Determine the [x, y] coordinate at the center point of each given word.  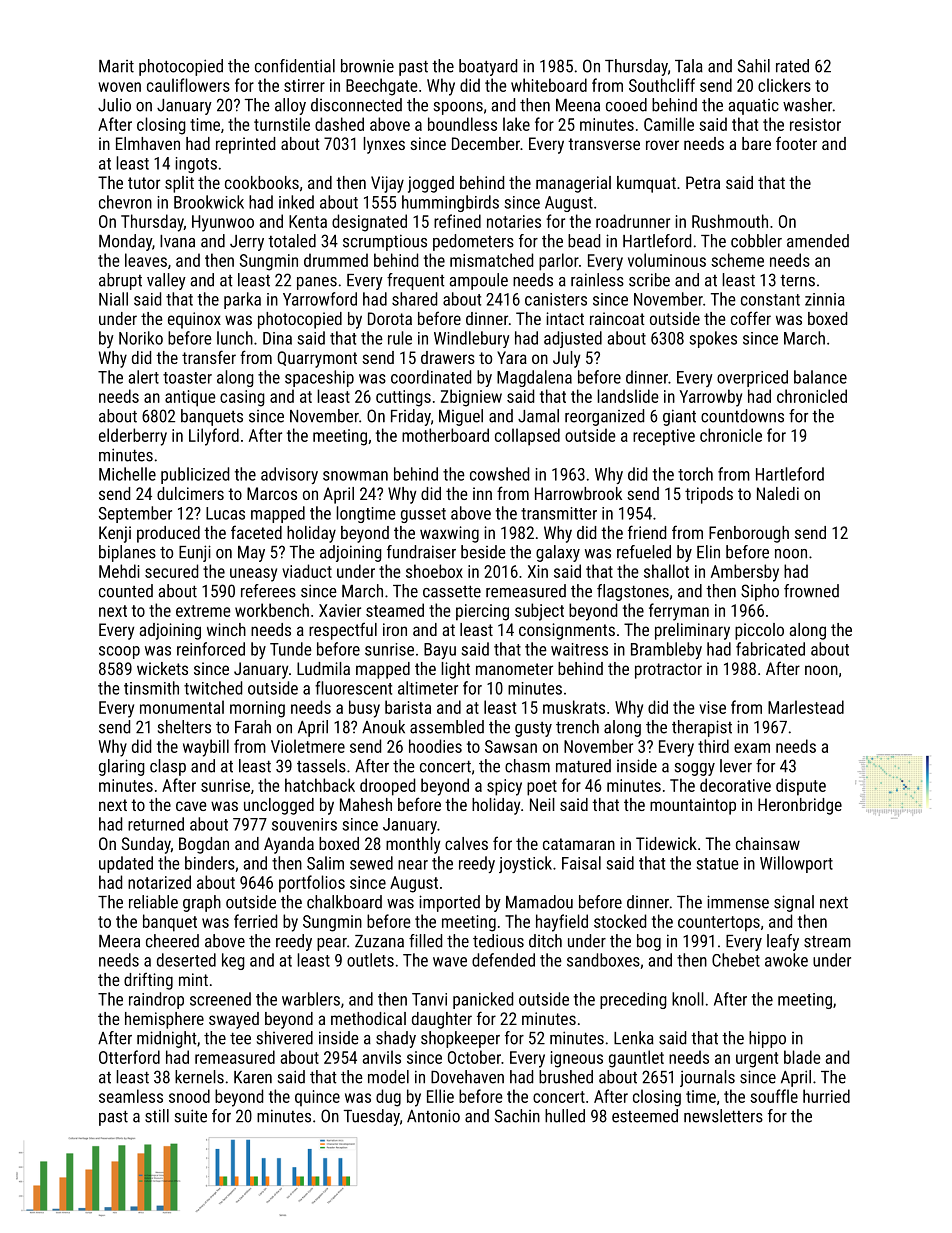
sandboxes [603, 960]
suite [191, 1116]
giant [679, 417]
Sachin [517, 1116]
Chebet [736, 960]
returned [156, 824]
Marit [116, 66]
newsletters [723, 1116]
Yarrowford [320, 299]
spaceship [319, 378]
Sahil [754, 66]
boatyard [488, 67]
